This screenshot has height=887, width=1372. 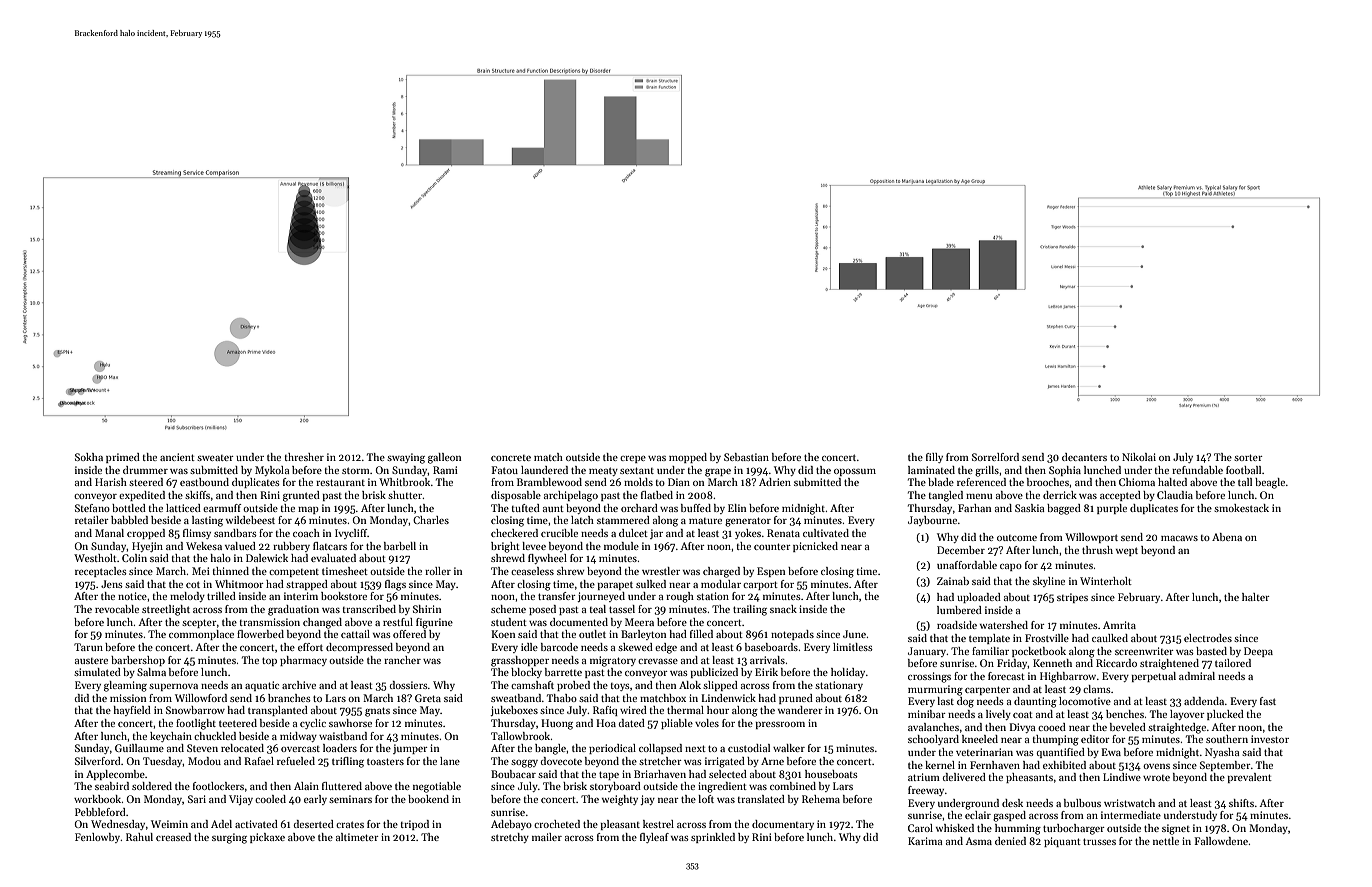 What do you see at coordinates (1062, 842) in the screenshot?
I see `piquant` at bounding box center [1062, 842].
